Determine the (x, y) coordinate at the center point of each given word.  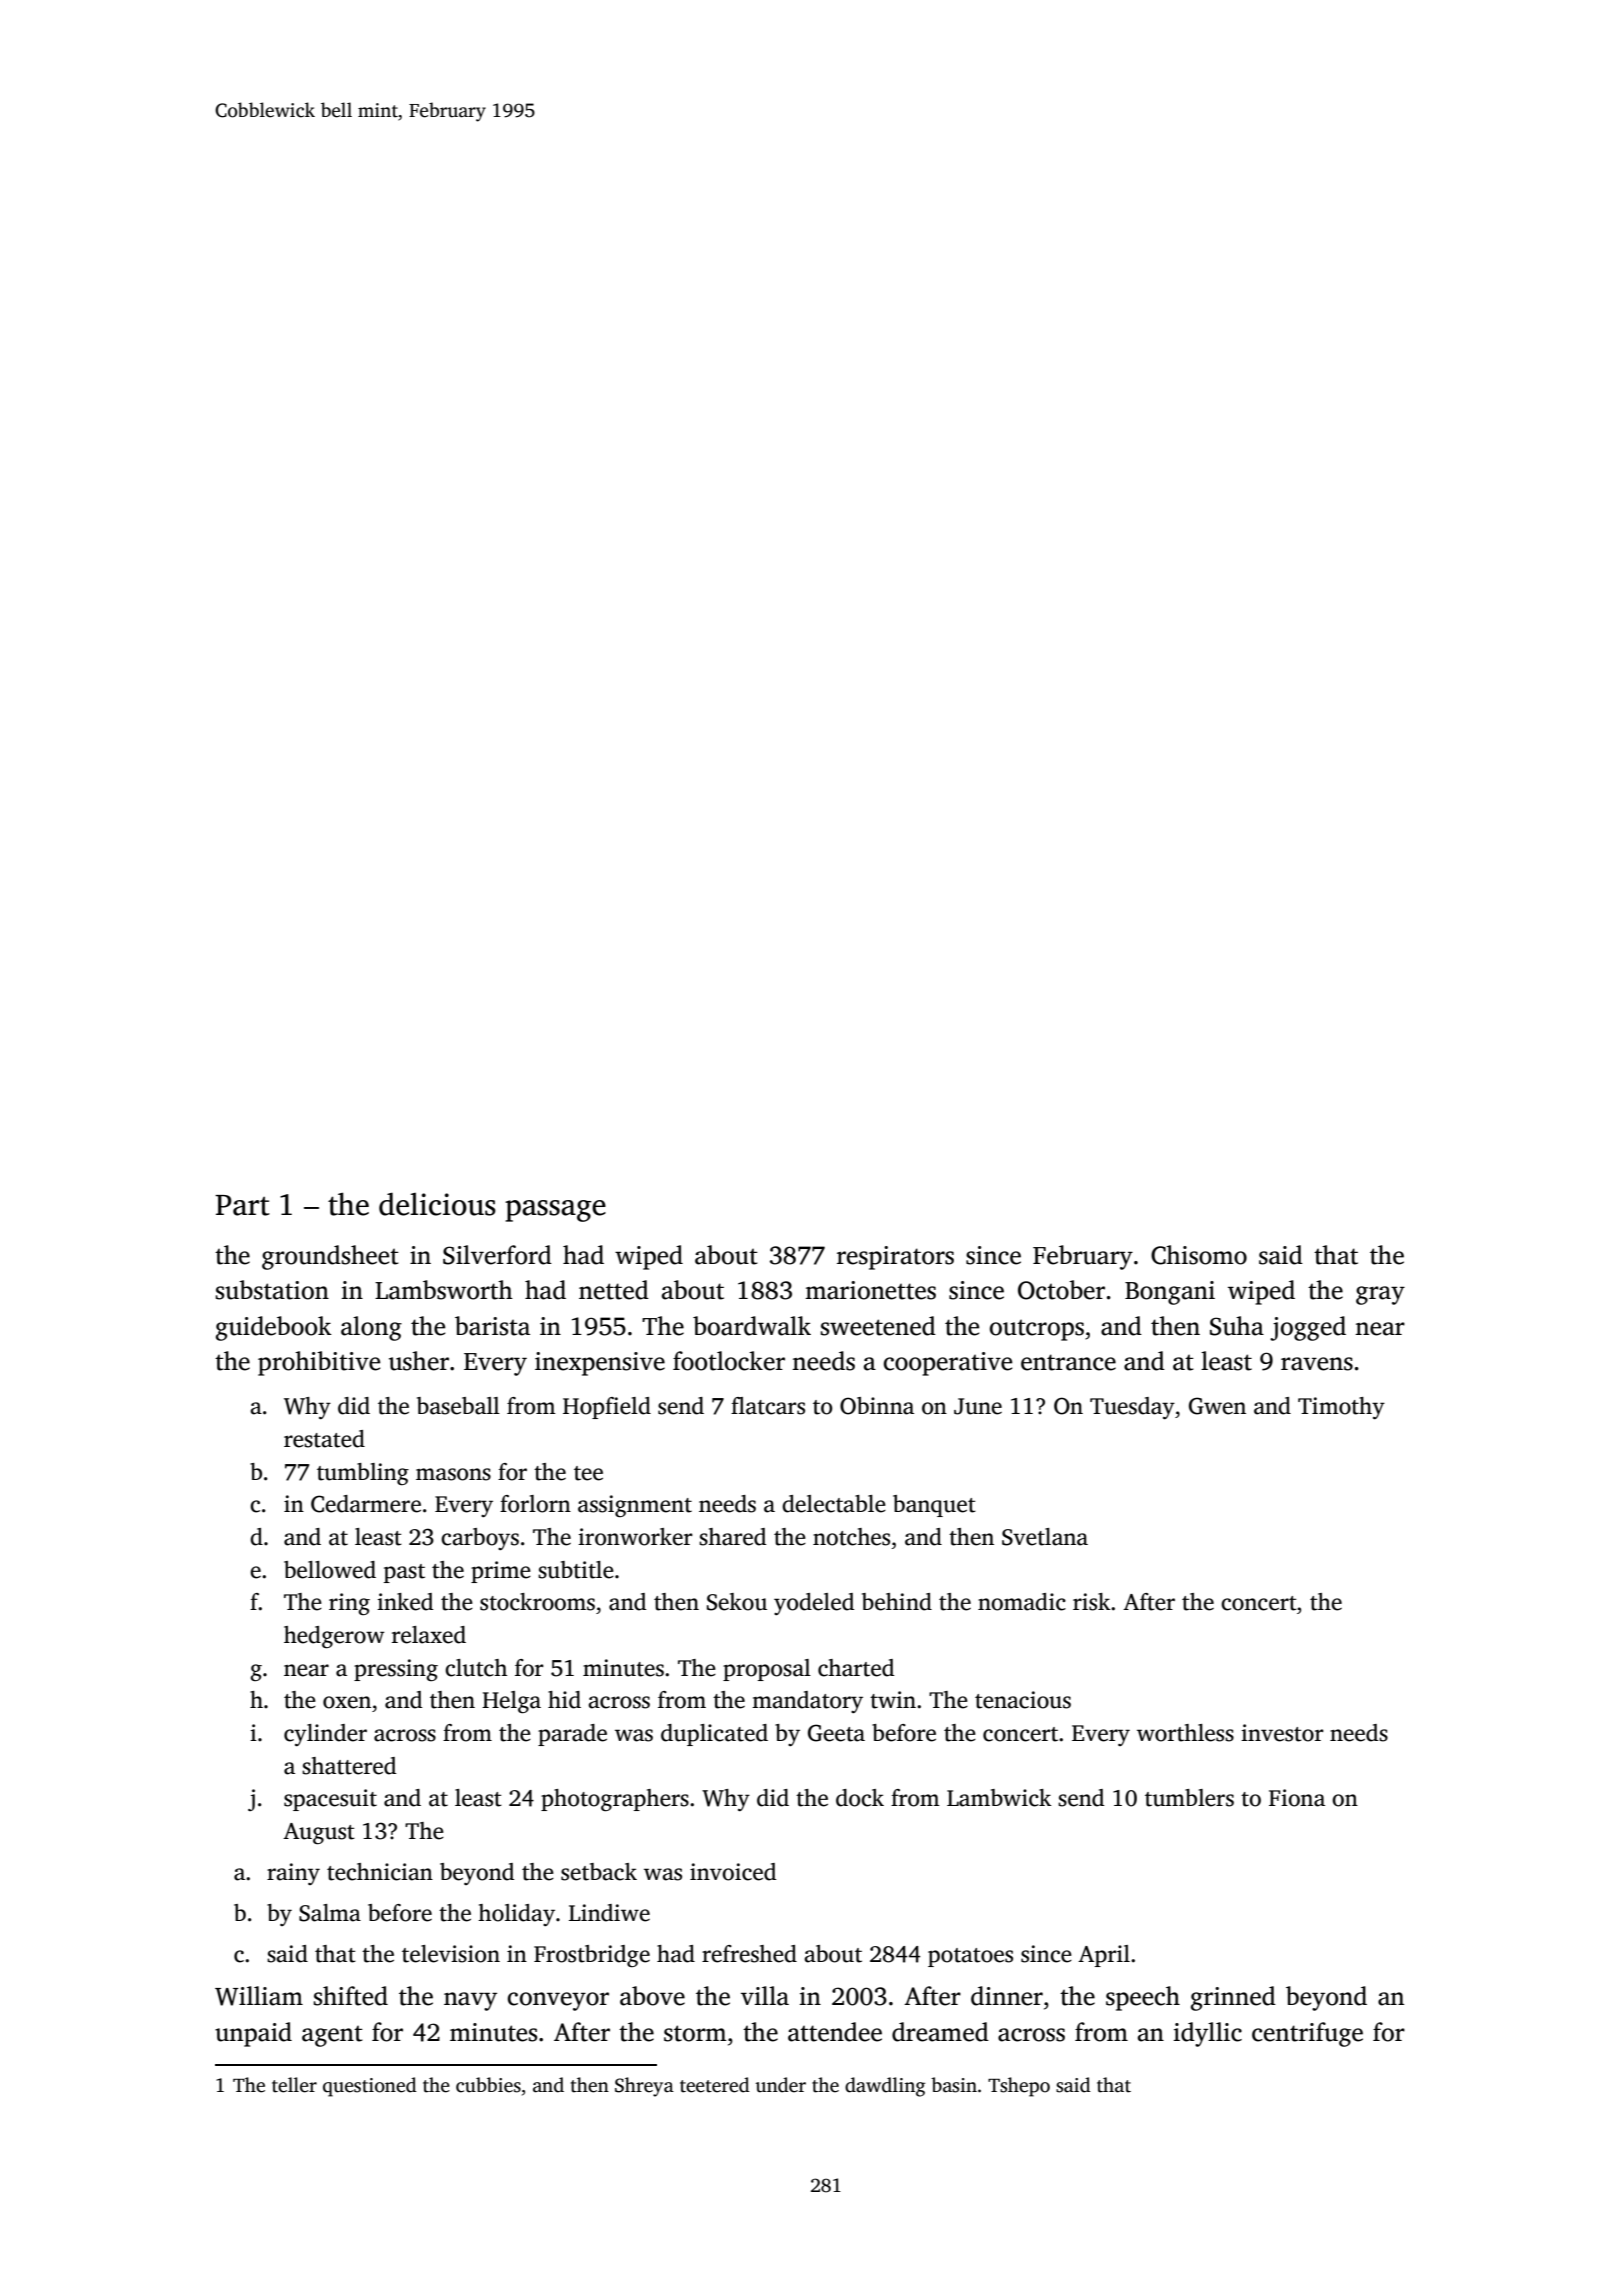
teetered (715, 2085)
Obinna (877, 1406)
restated (324, 1439)
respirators (895, 1258)
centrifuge (1307, 2034)
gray (1380, 1295)
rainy (293, 1874)
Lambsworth (444, 1290)
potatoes (970, 1957)
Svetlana (1045, 1537)
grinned (1233, 1998)
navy (470, 2001)
